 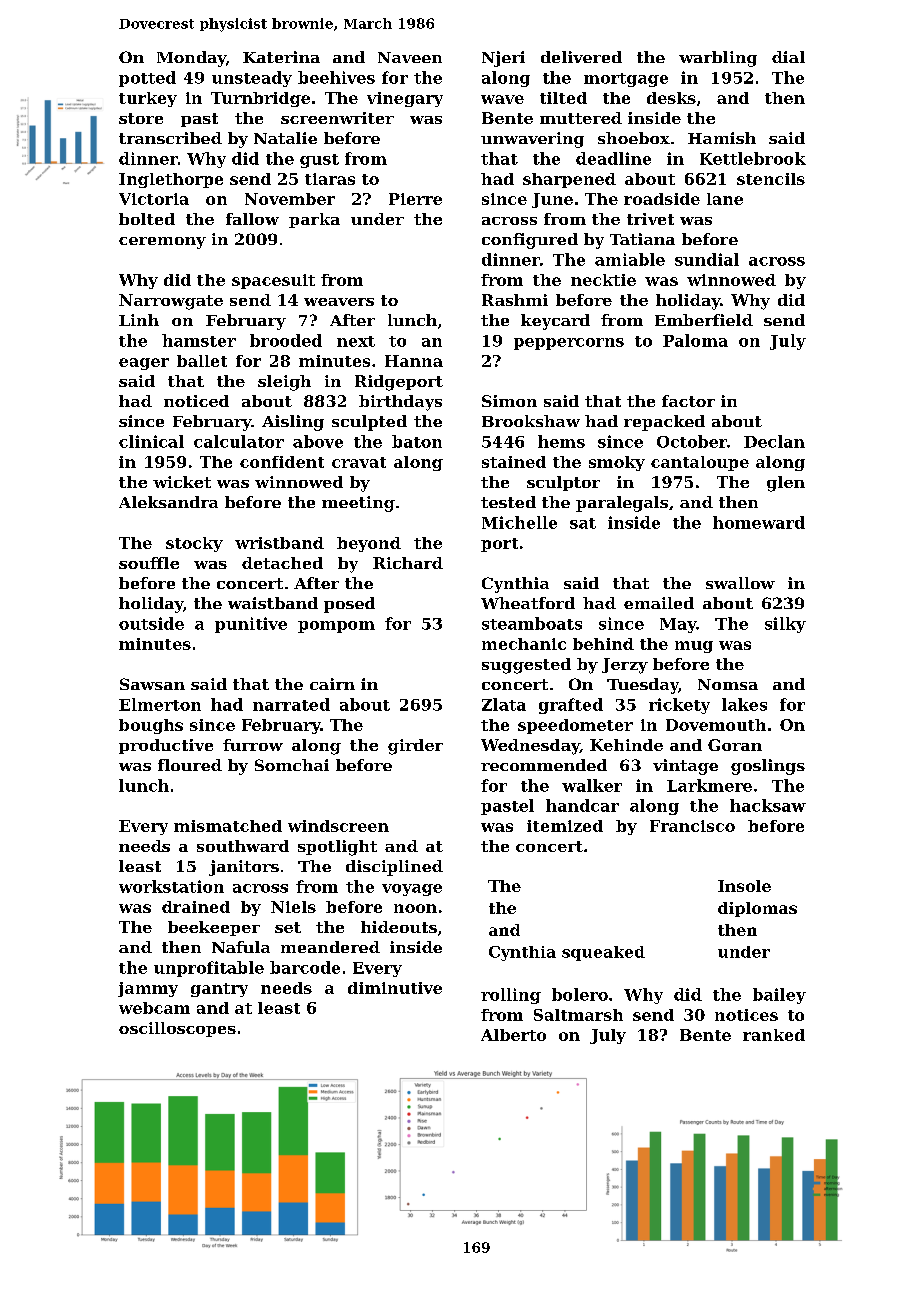 What do you see at coordinates (177, 1029) in the page?
I see `oscilloscopes` at bounding box center [177, 1029].
